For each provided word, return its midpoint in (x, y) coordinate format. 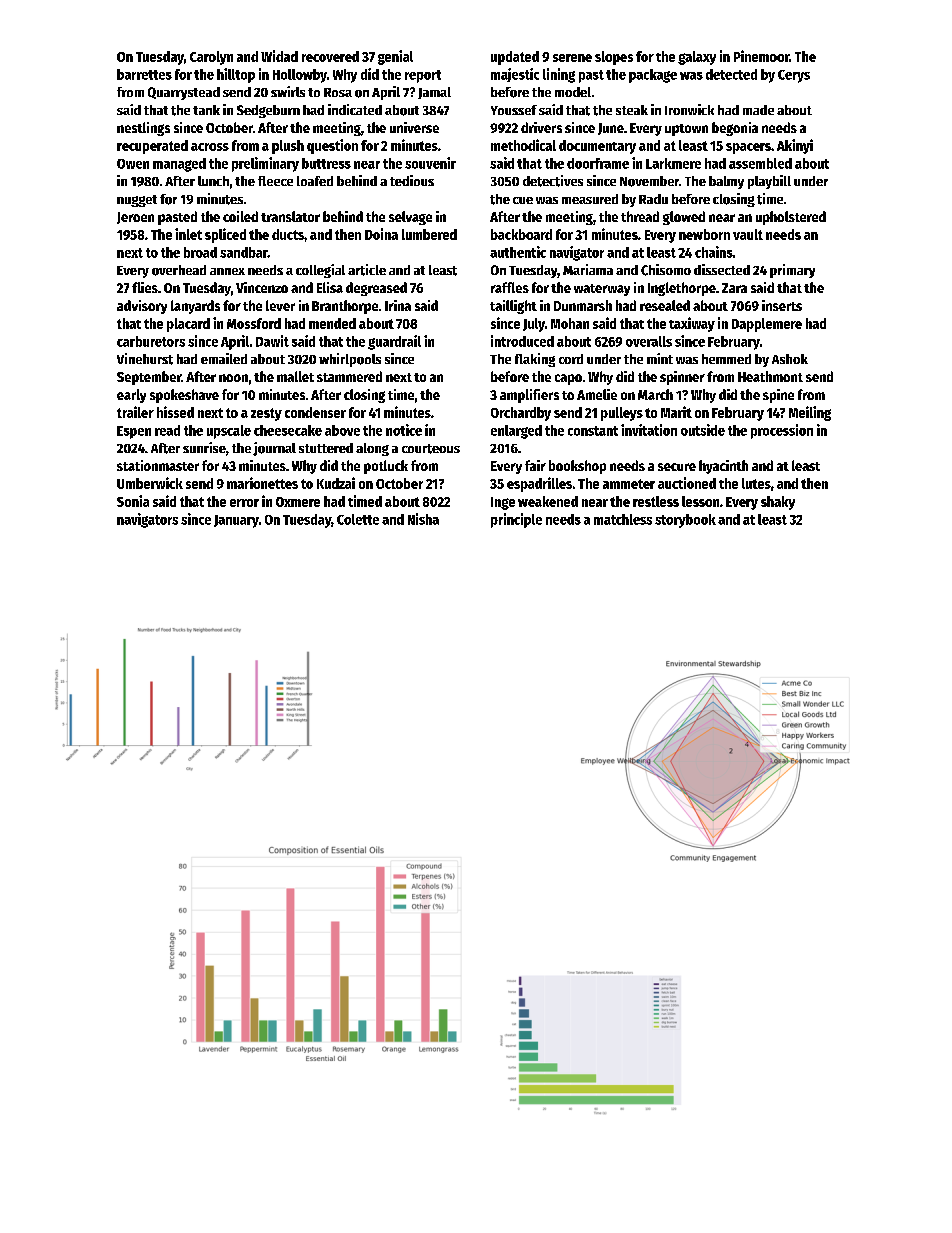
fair (535, 465)
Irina (398, 305)
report (423, 76)
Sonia (133, 501)
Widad (279, 56)
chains (714, 252)
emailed (224, 358)
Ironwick (689, 109)
